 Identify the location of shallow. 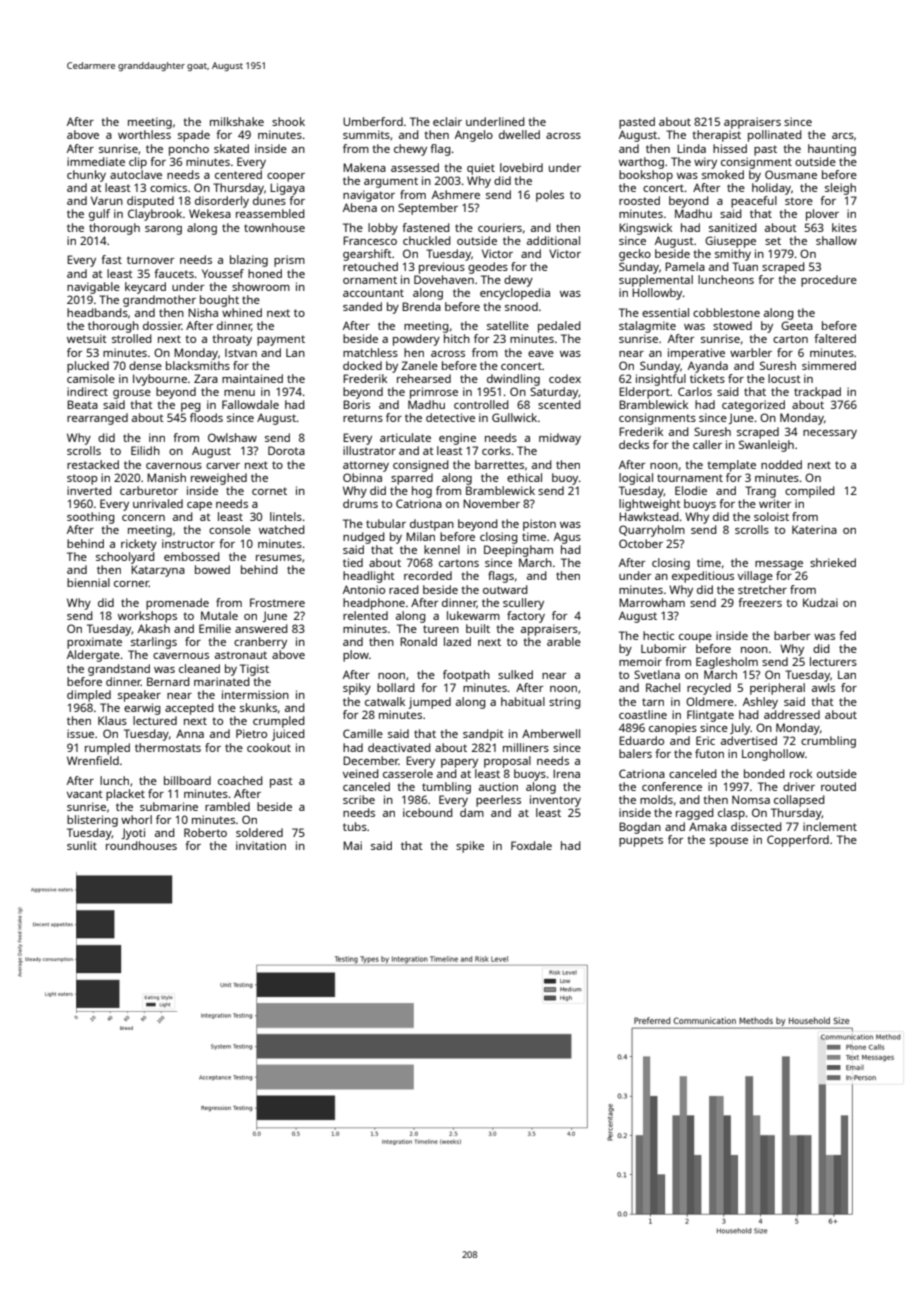
(836, 240).
